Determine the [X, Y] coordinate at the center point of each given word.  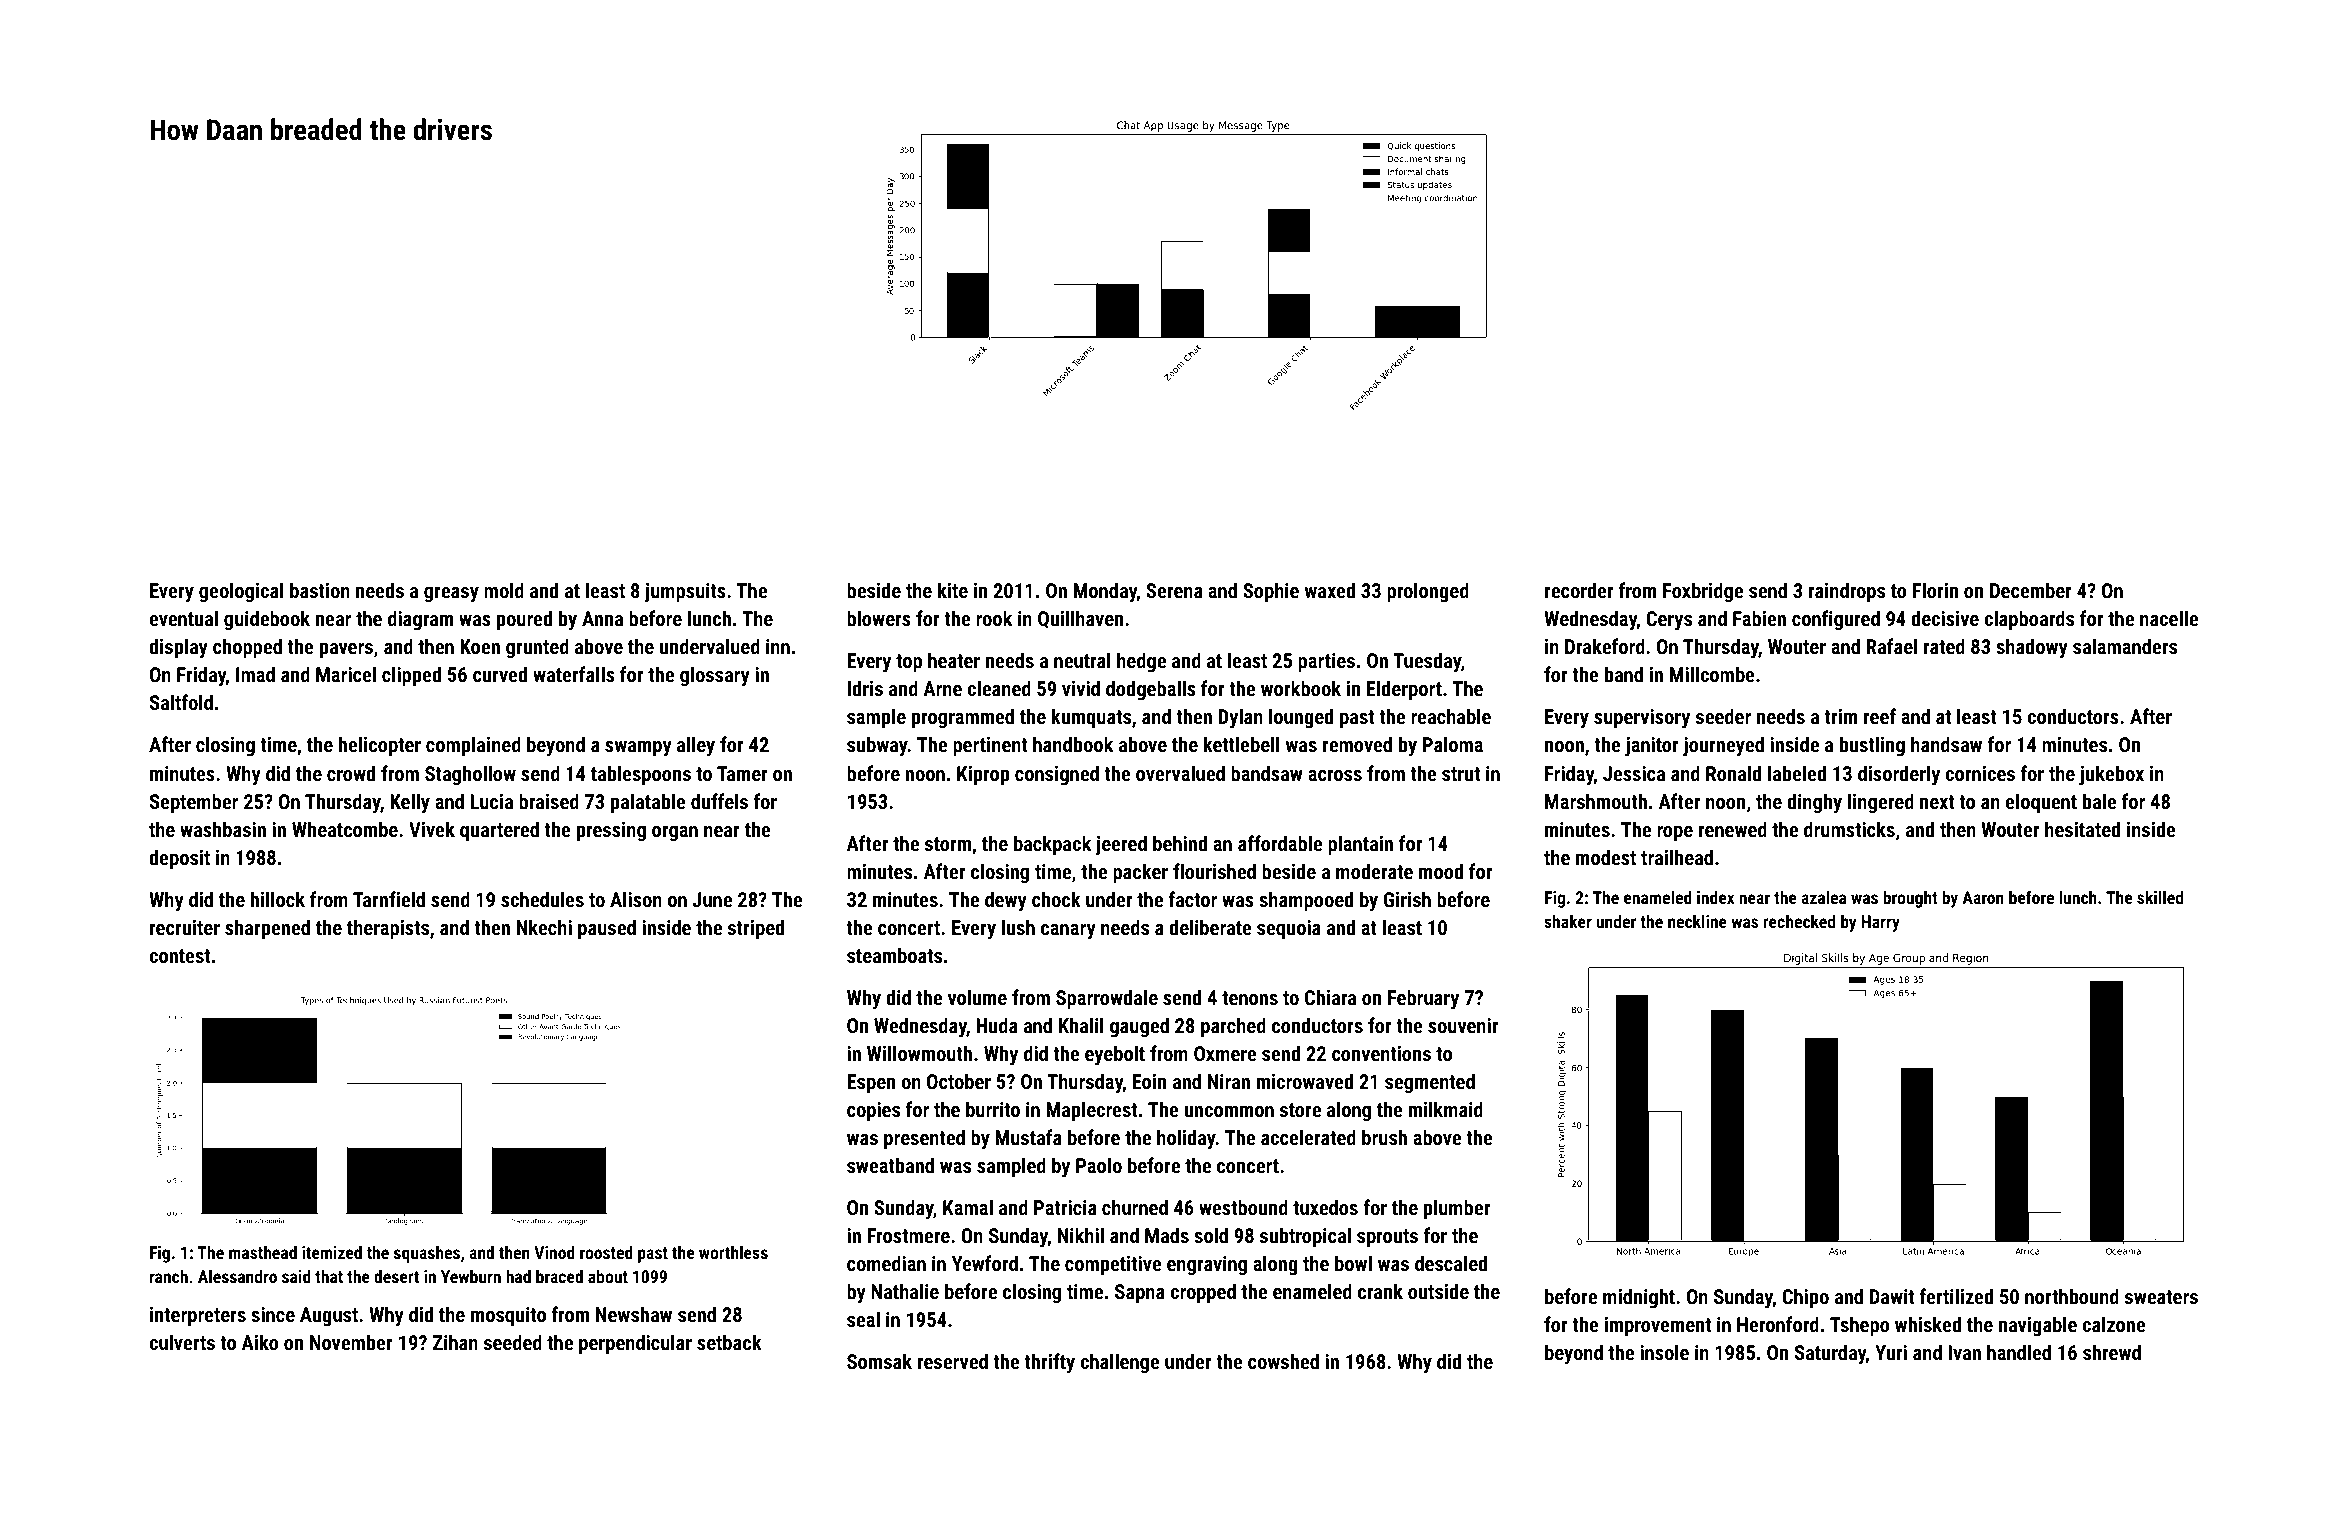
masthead [263, 1252]
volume [977, 997]
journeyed [1723, 746]
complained [473, 746]
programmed [963, 718]
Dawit [1892, 1296]
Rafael [1891, 646]
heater [954, 660]
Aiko [260, 1342]
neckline [1697, 921]
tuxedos [1325, 1207]
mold [504, 590]
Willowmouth [919, 1053]
